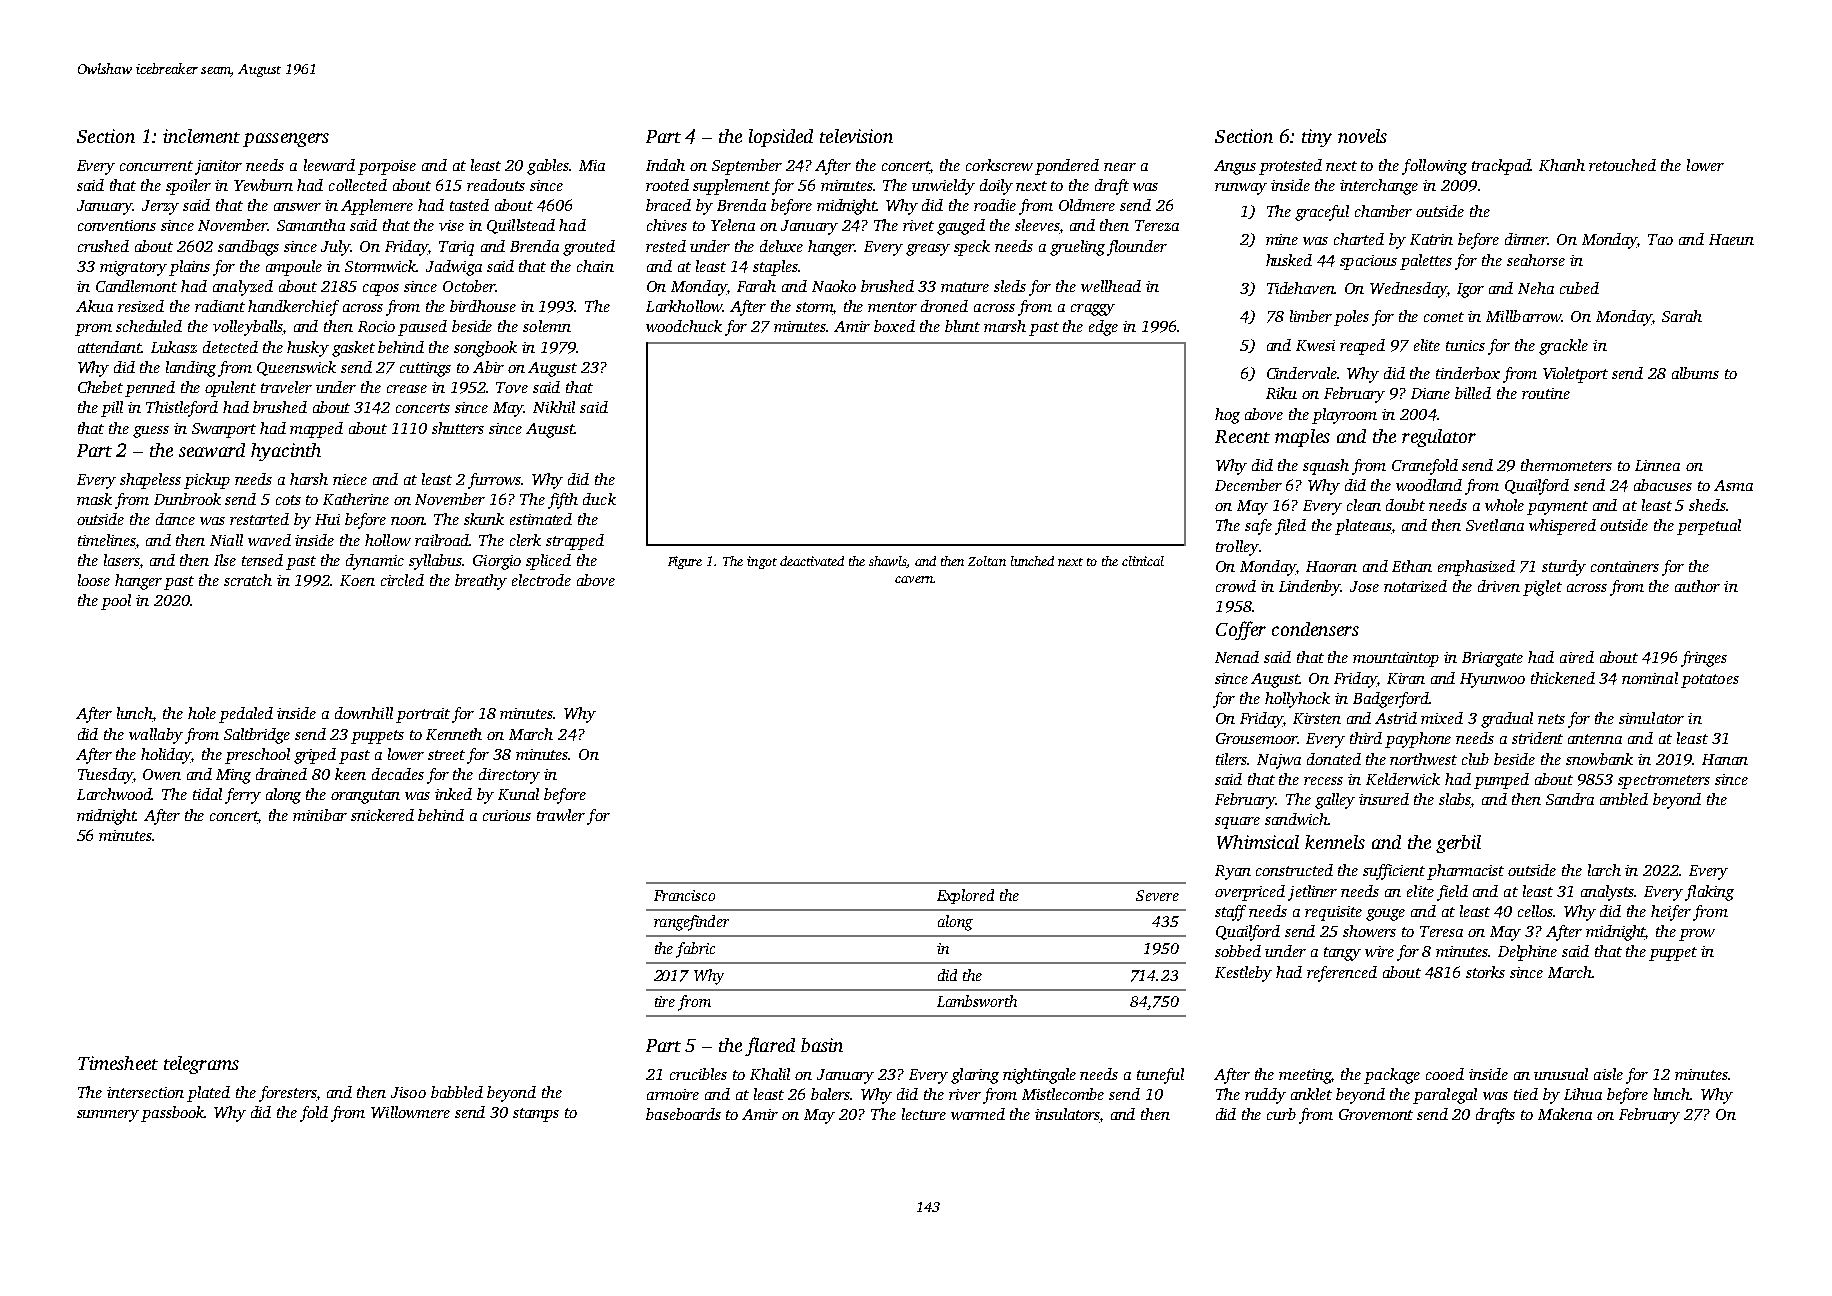 Image resolution: width=1832 pixels, height=1296 pixels. Describe the element at coordinates (1565, 1114) in the screenshot. I see `Makena` at that location.
